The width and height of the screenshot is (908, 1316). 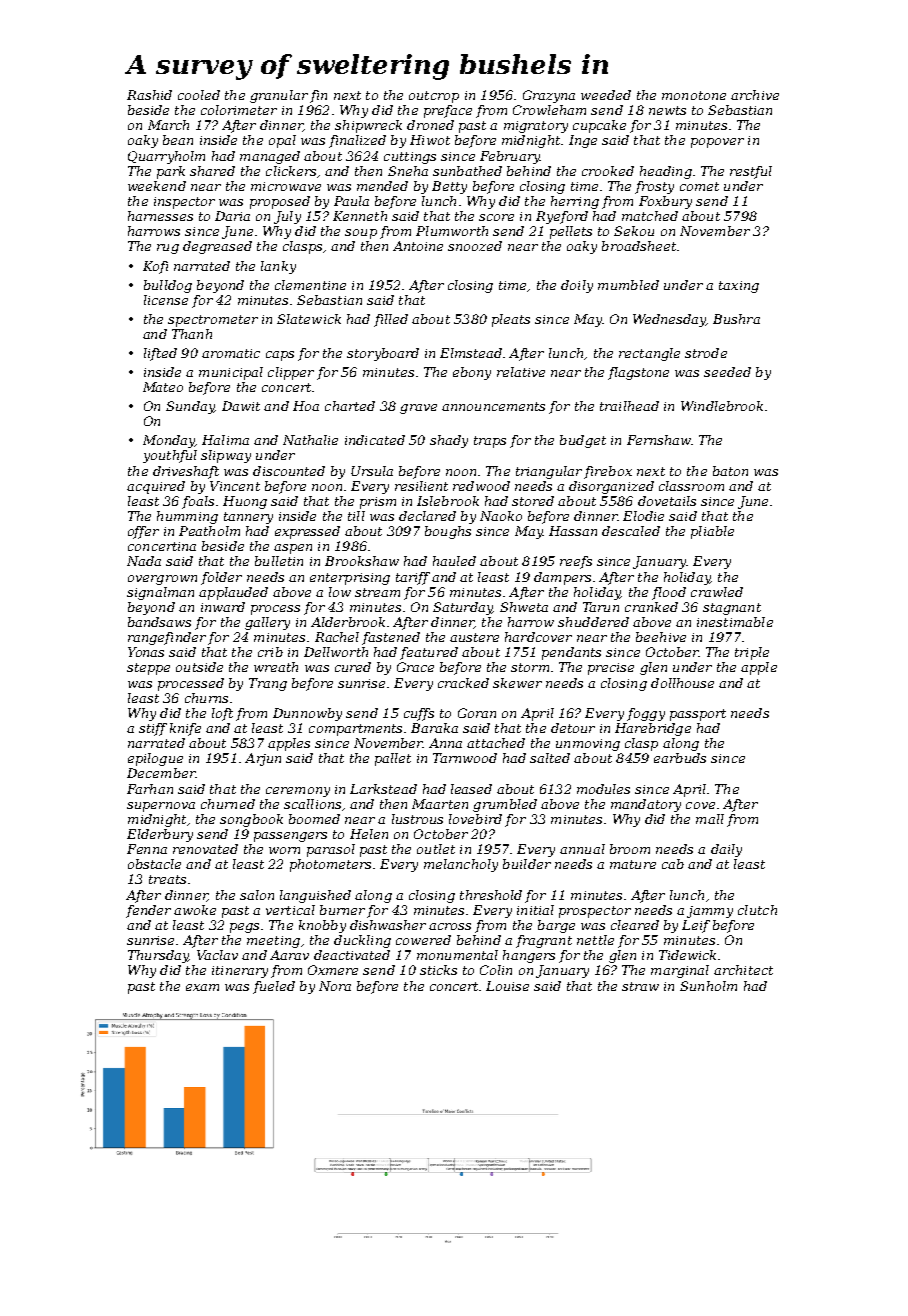 What do you see at coordinates (202, 987) in the screenshot?
I see `exam` at bounding box center [202, 987].
